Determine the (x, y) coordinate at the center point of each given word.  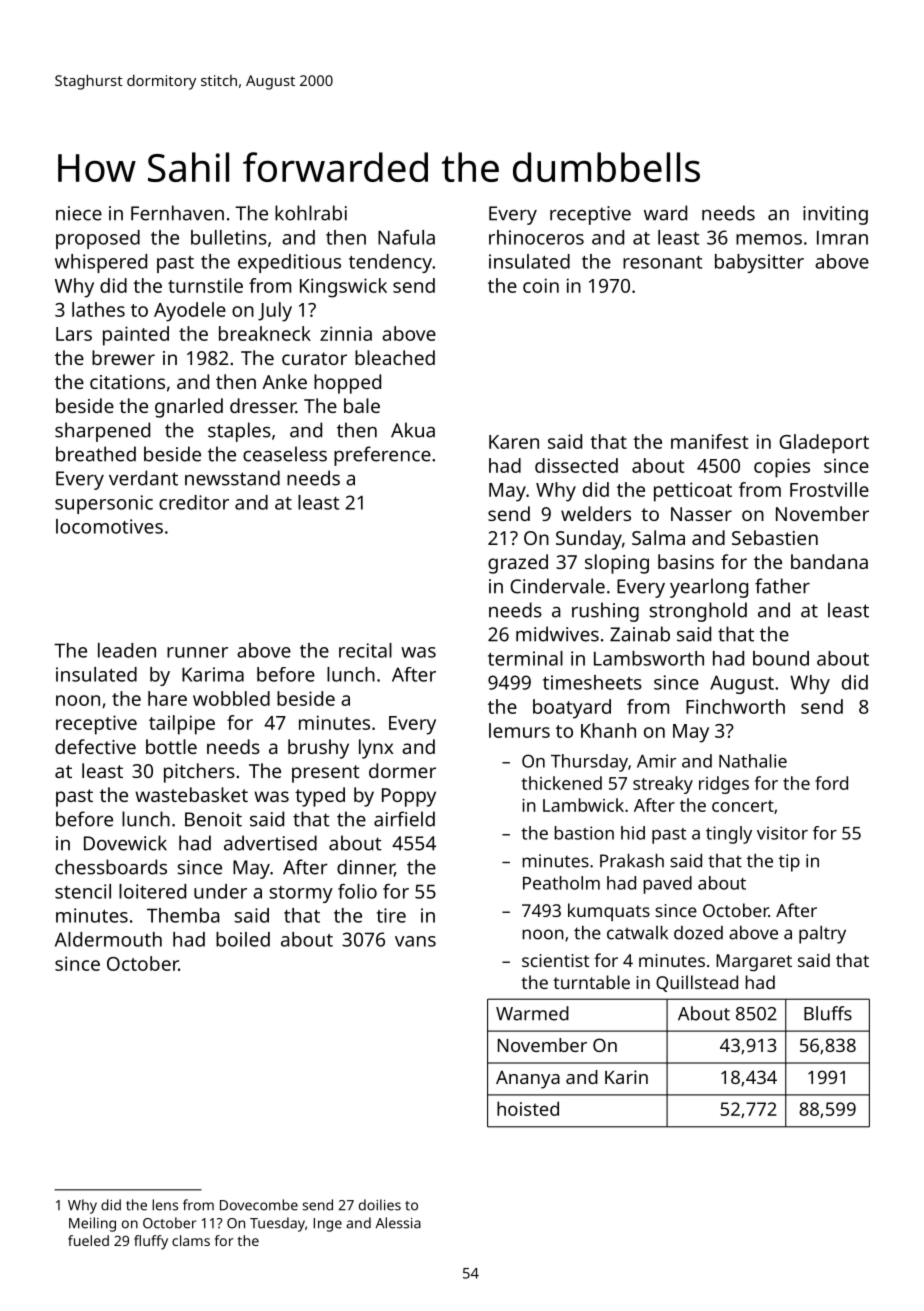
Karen (514, 442)
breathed (96, 454)
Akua (413, 430)
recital (365, 650)
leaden (127, 650)
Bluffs (828, 1013)
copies (782, 468)
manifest (709, 441)
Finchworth (735, 706)
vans (415, 941)
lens (165, 1205)
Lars (74, 334)
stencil (83, 891)
